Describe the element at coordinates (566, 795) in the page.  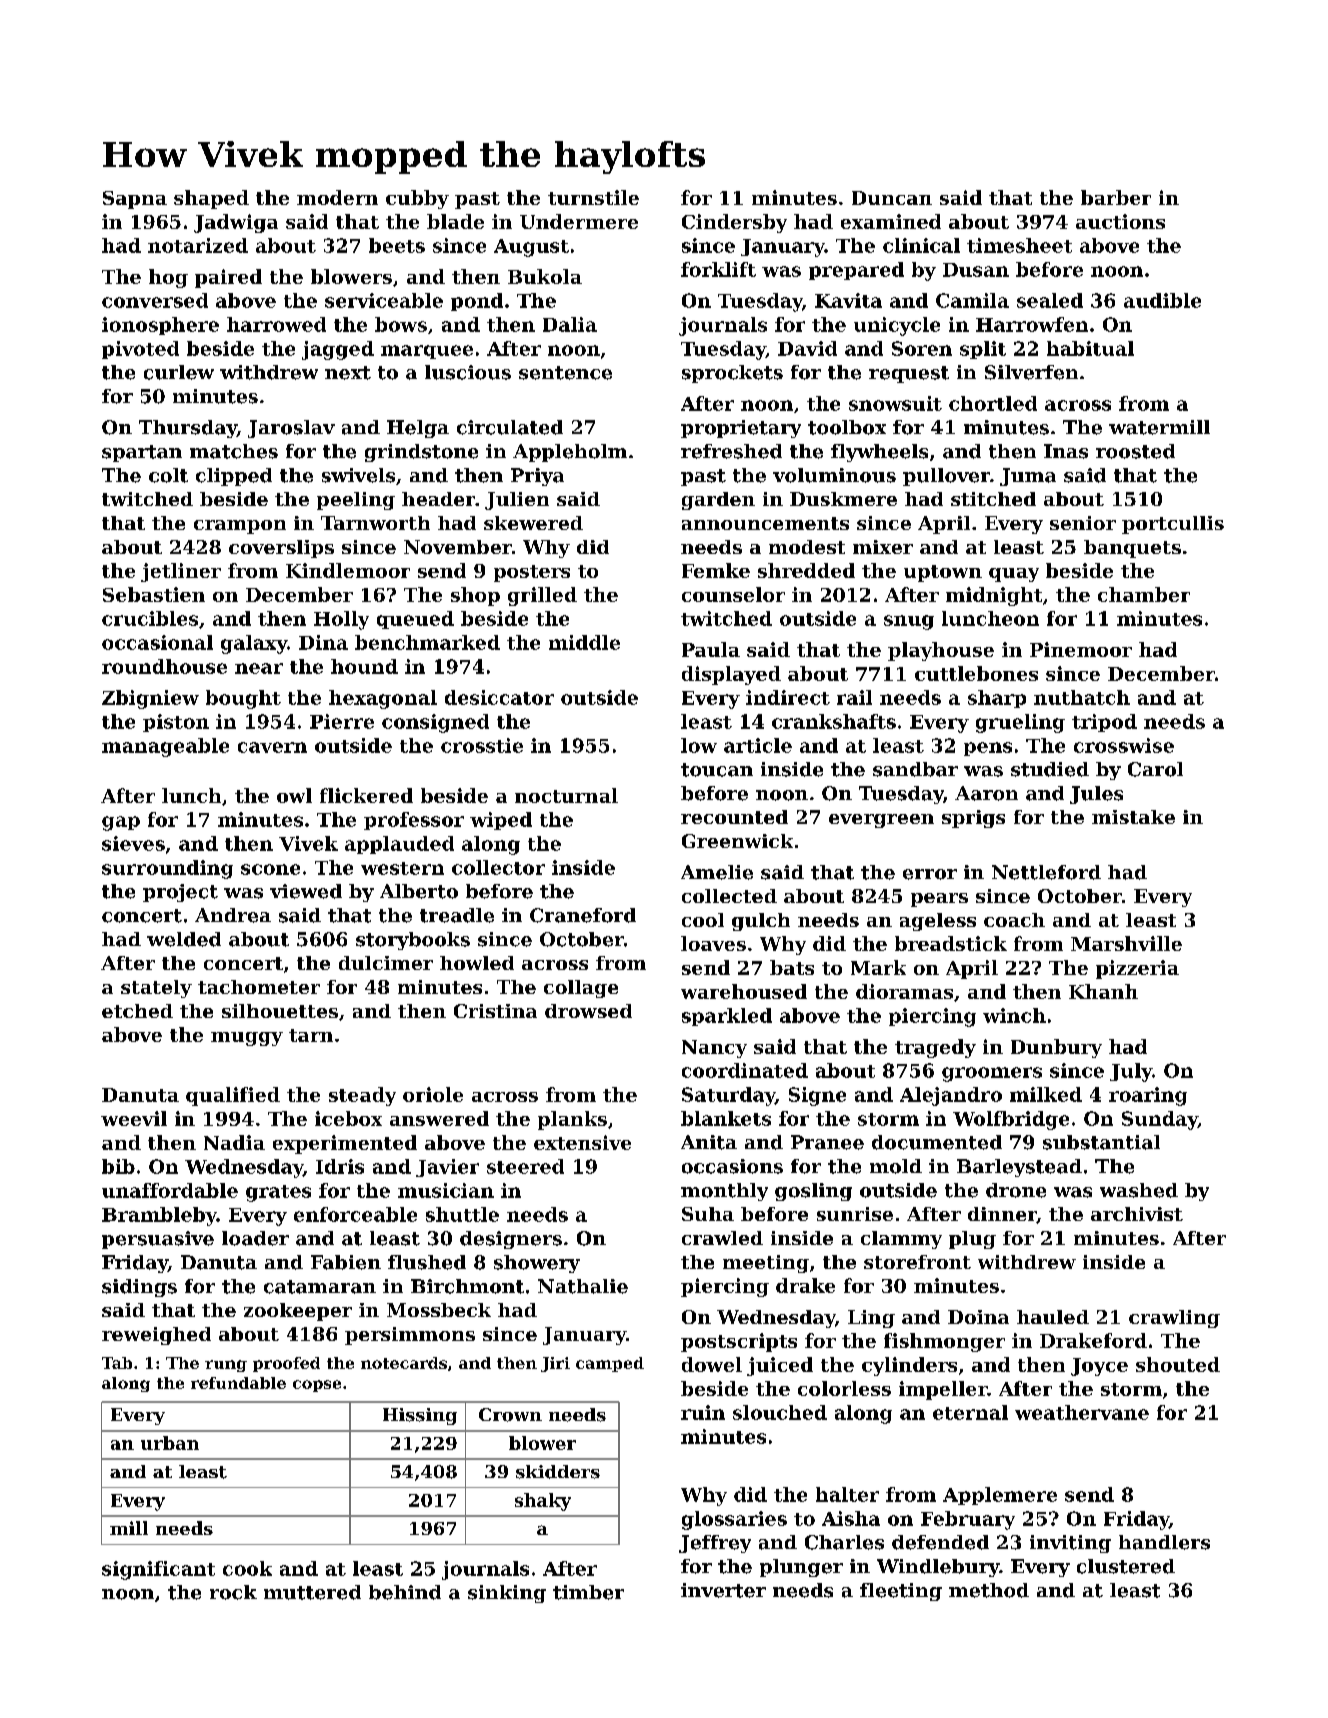
I see `nocturnal` at that location.
